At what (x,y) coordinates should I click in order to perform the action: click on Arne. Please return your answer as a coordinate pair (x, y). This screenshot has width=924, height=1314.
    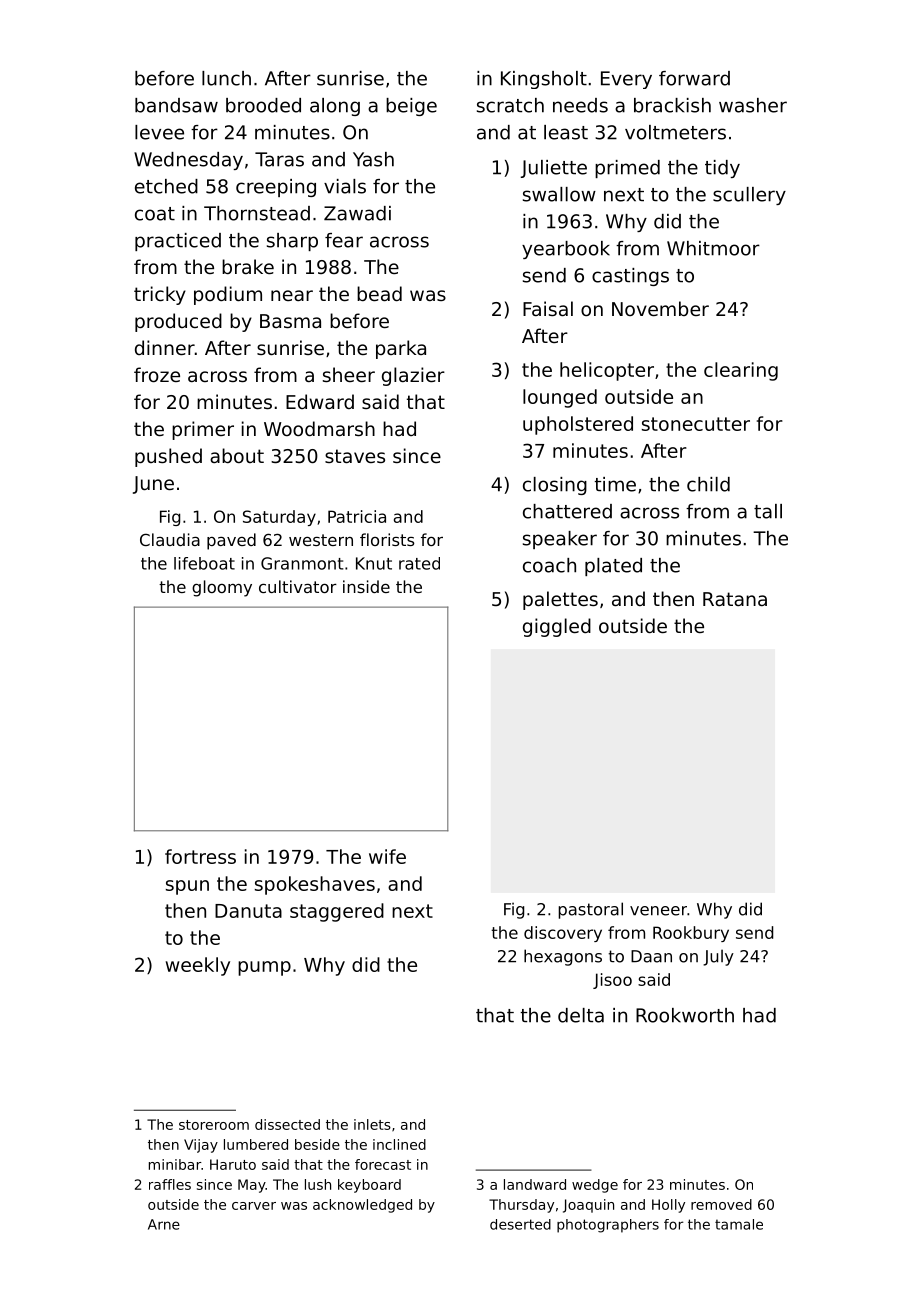
    Looking at the image, I should click on (164, 1224).
